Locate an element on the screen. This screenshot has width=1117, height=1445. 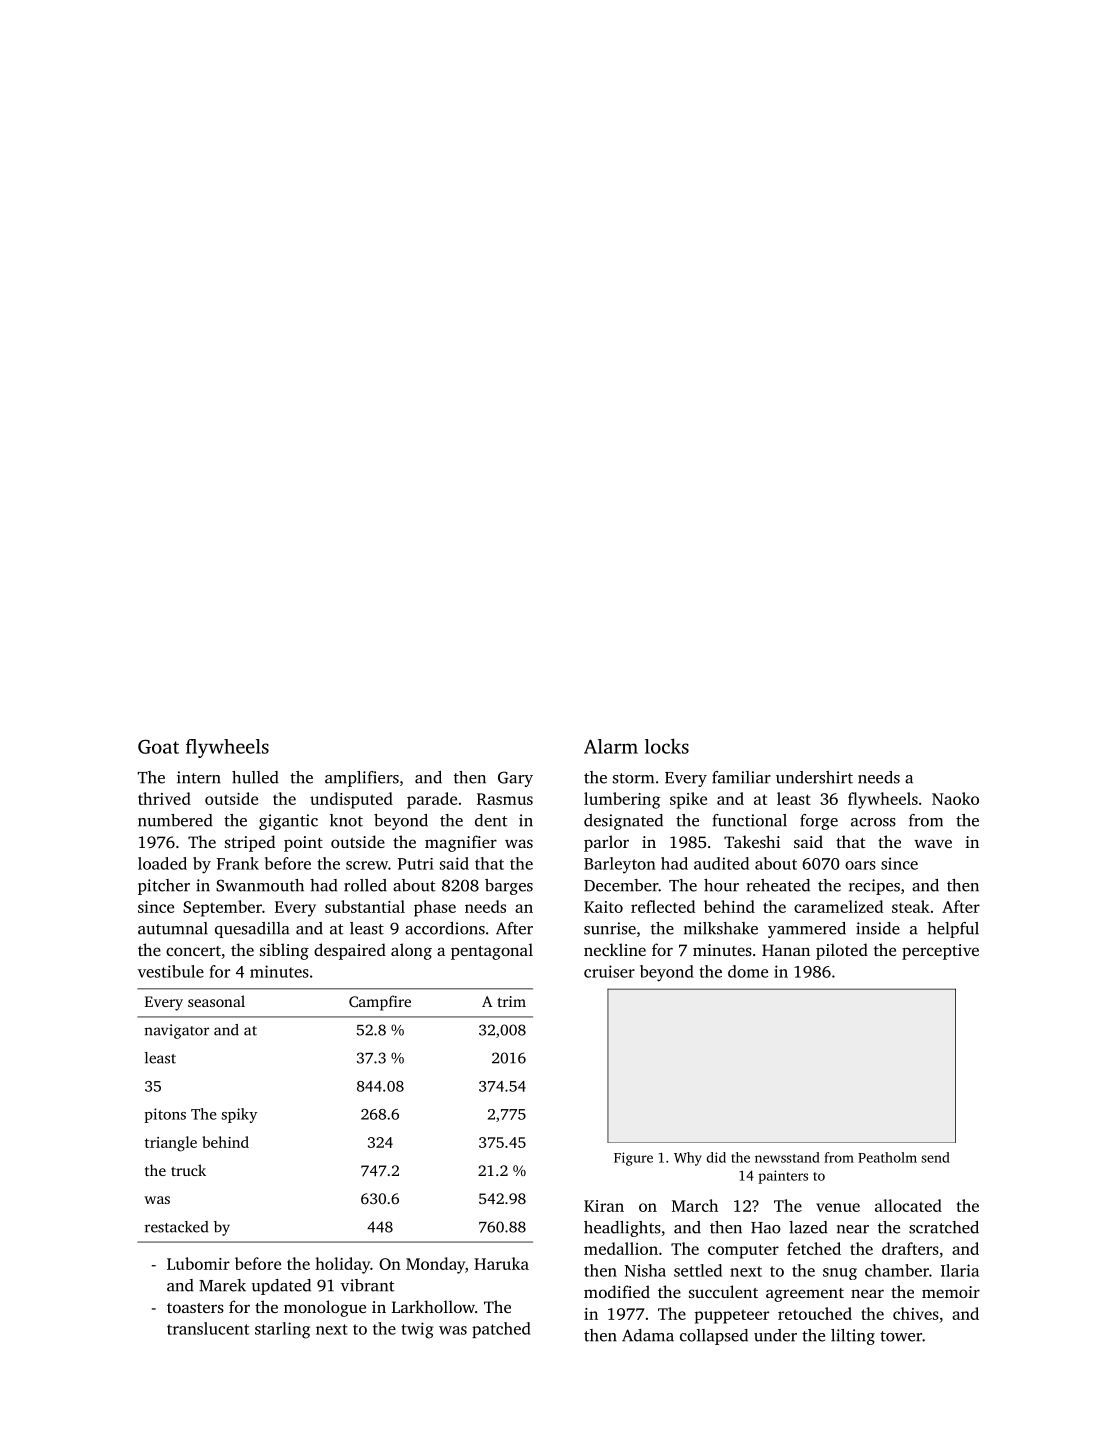
Goat is located at coordinates (158, 746).
